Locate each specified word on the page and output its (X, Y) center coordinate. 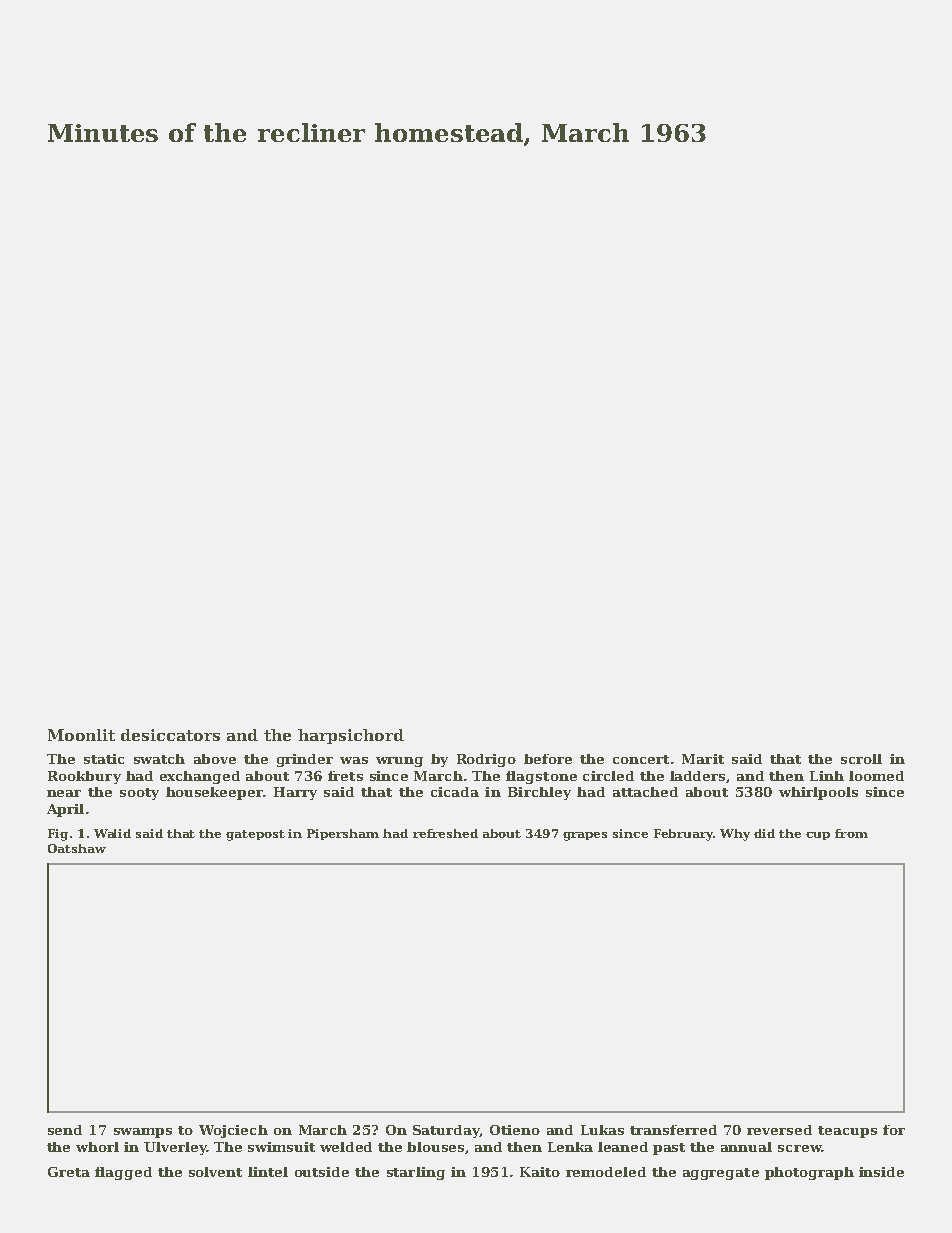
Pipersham (343, 834)
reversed (779, 1130)
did (764, 833)
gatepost (255, 835)
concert (641, 759)
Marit (703, 759)
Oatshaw (77, 848)
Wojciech (233, 1131)
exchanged (200, 777)
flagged (123, 1173)
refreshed (445, 833)
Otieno (515, 1130)
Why (735, 835)
